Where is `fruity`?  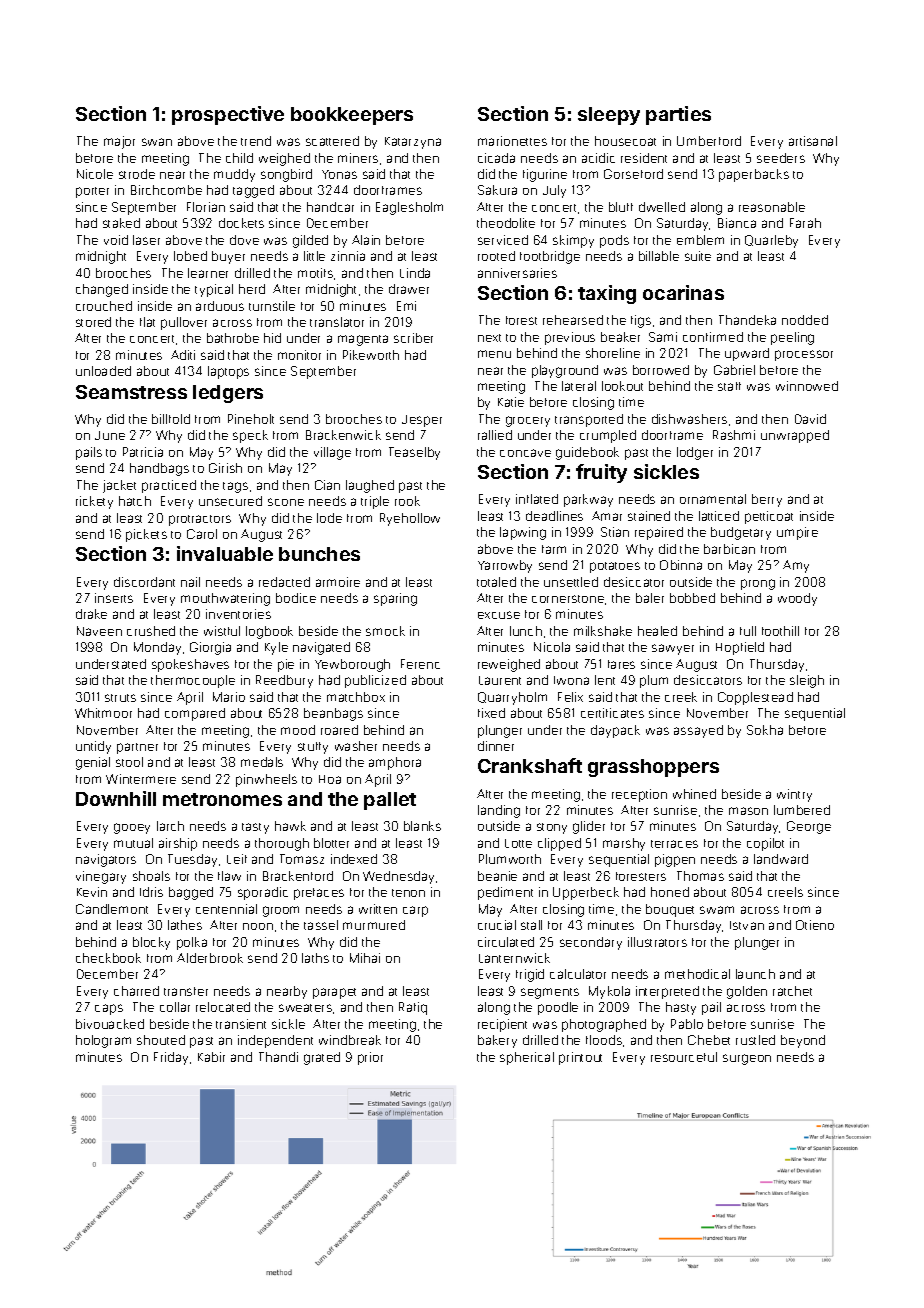
fruity is located at coordinates (601, 473).
